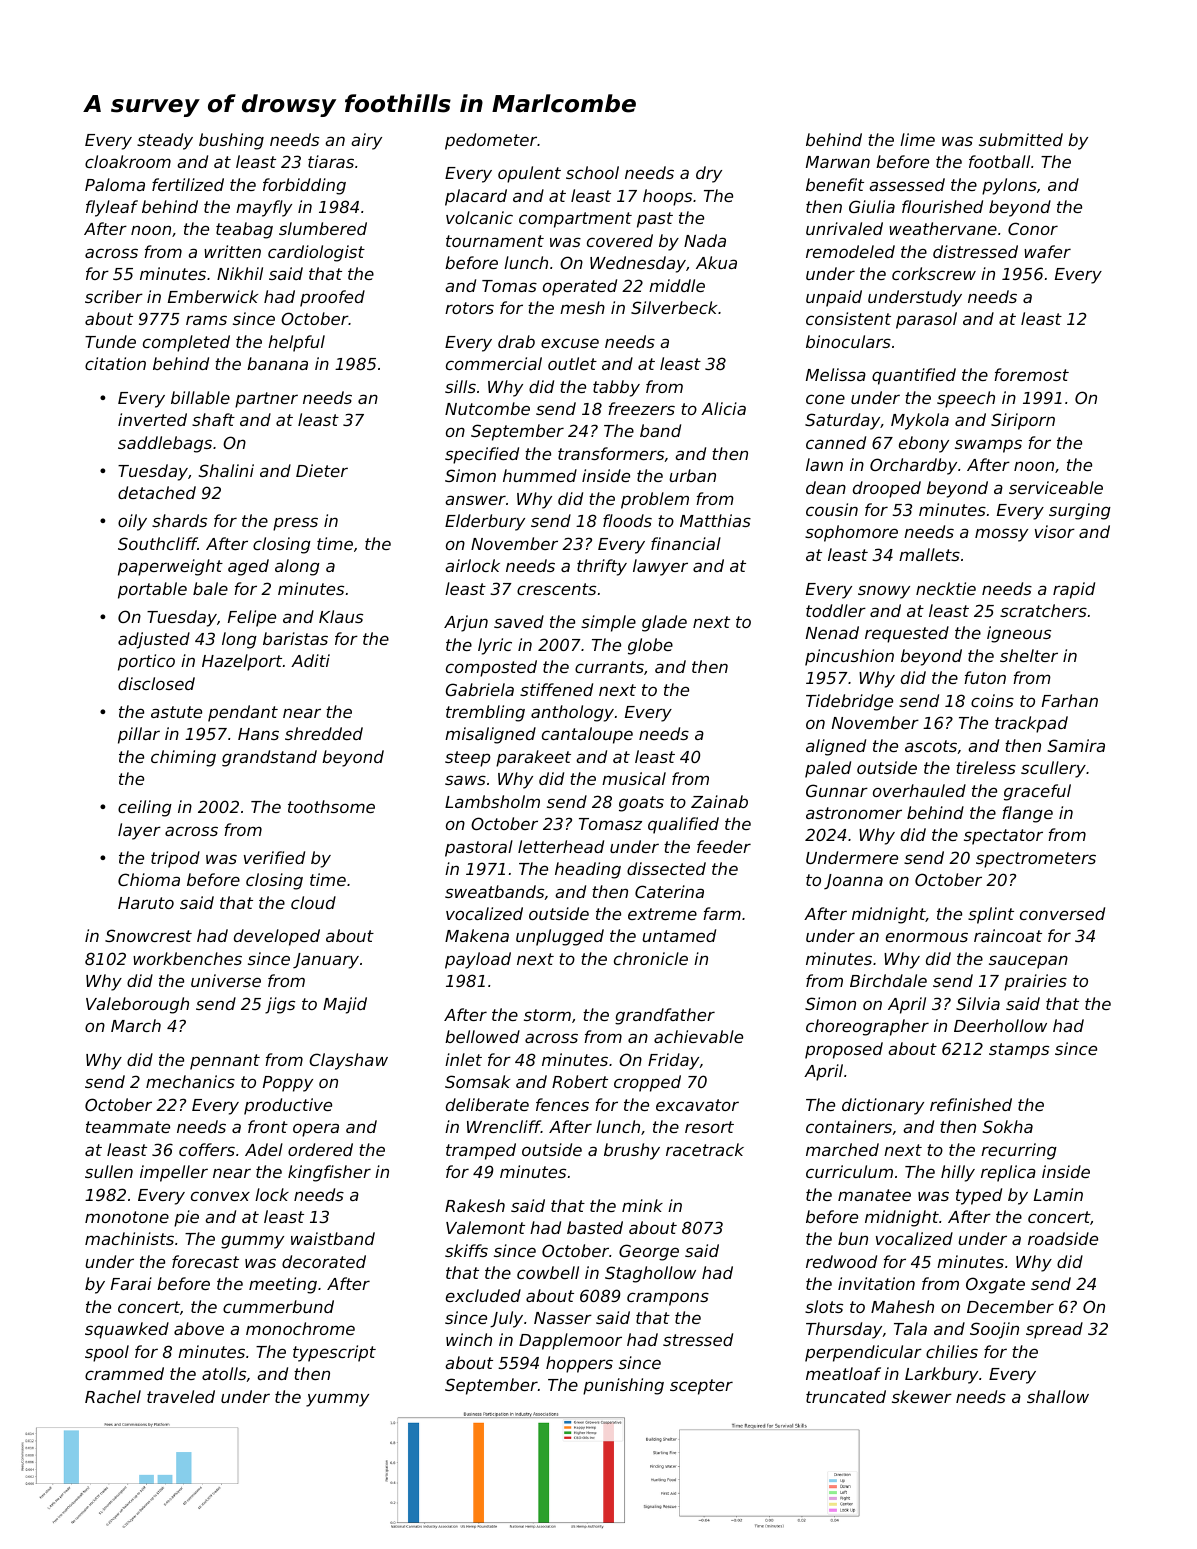 The height and width of the image is (1549, 1197). What do you see at coordinates (269, 758) in the image?
I see `grandstand` at bounding box center [269, 758].
